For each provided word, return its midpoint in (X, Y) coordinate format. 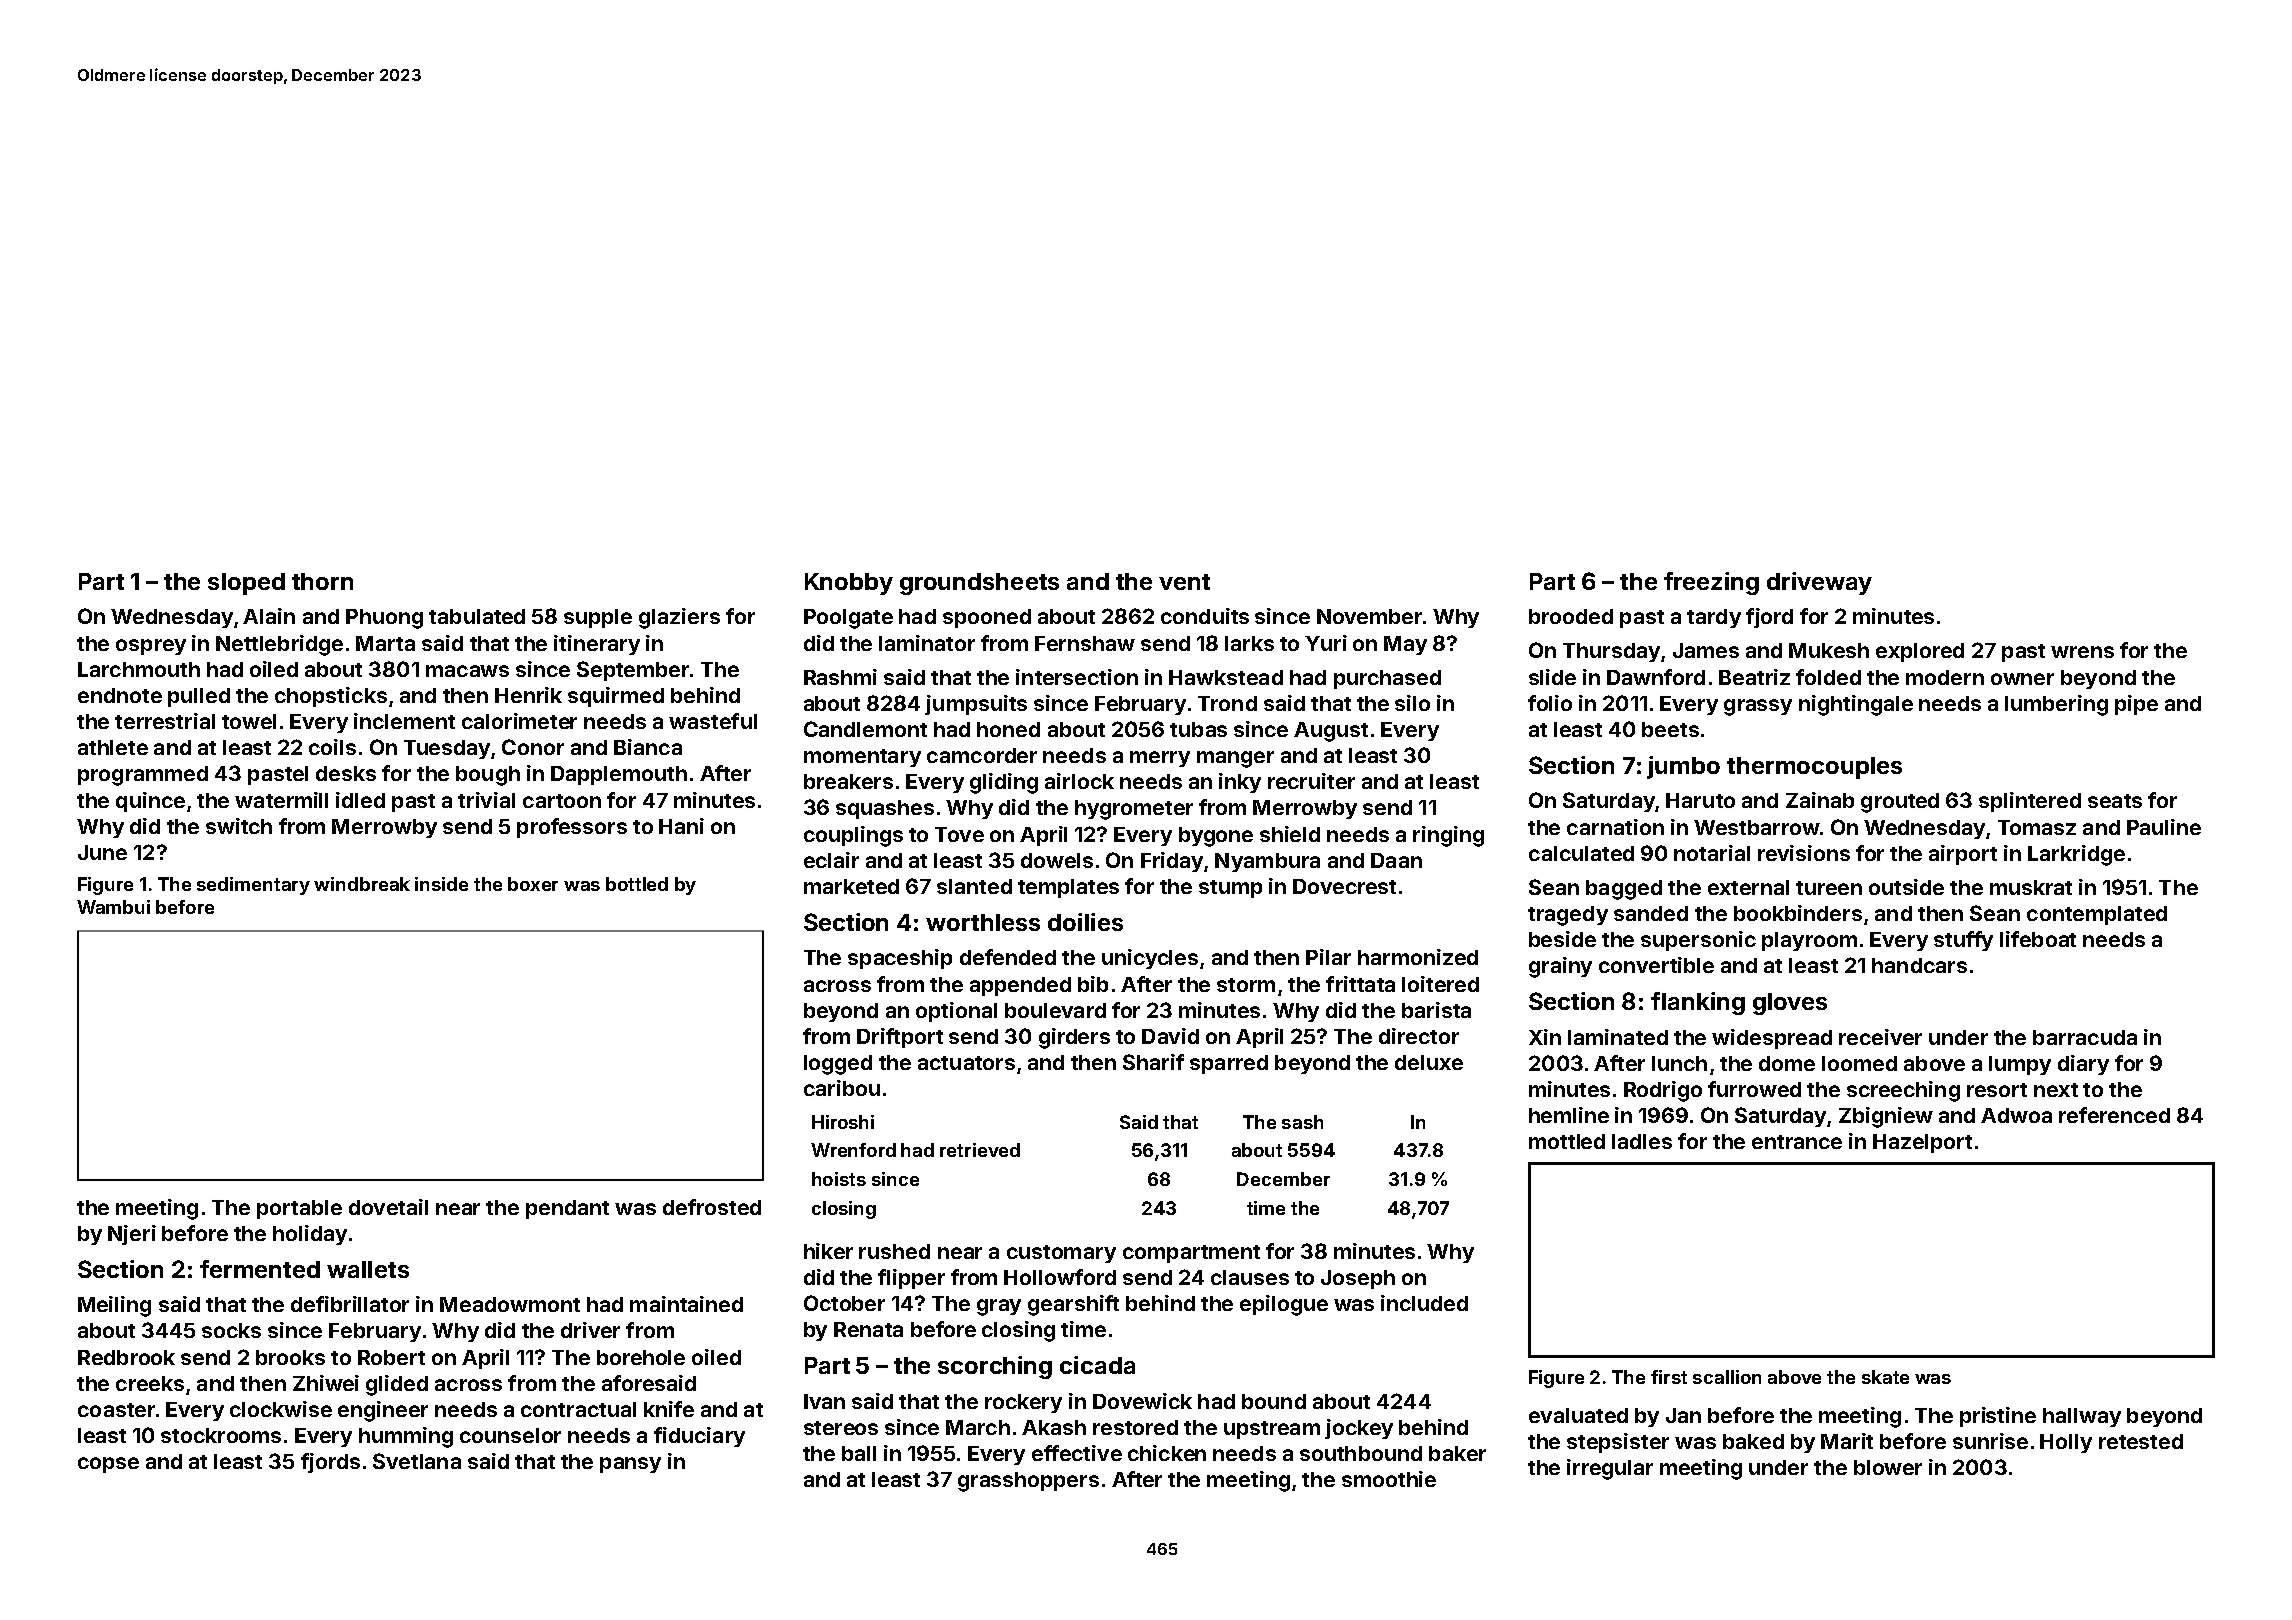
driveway (1819, 583)
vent (1184, 582)
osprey (151, 647)
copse (108, 1465)
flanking (1698, 1003)
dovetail (388, 1207)
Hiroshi (843, 1122)
